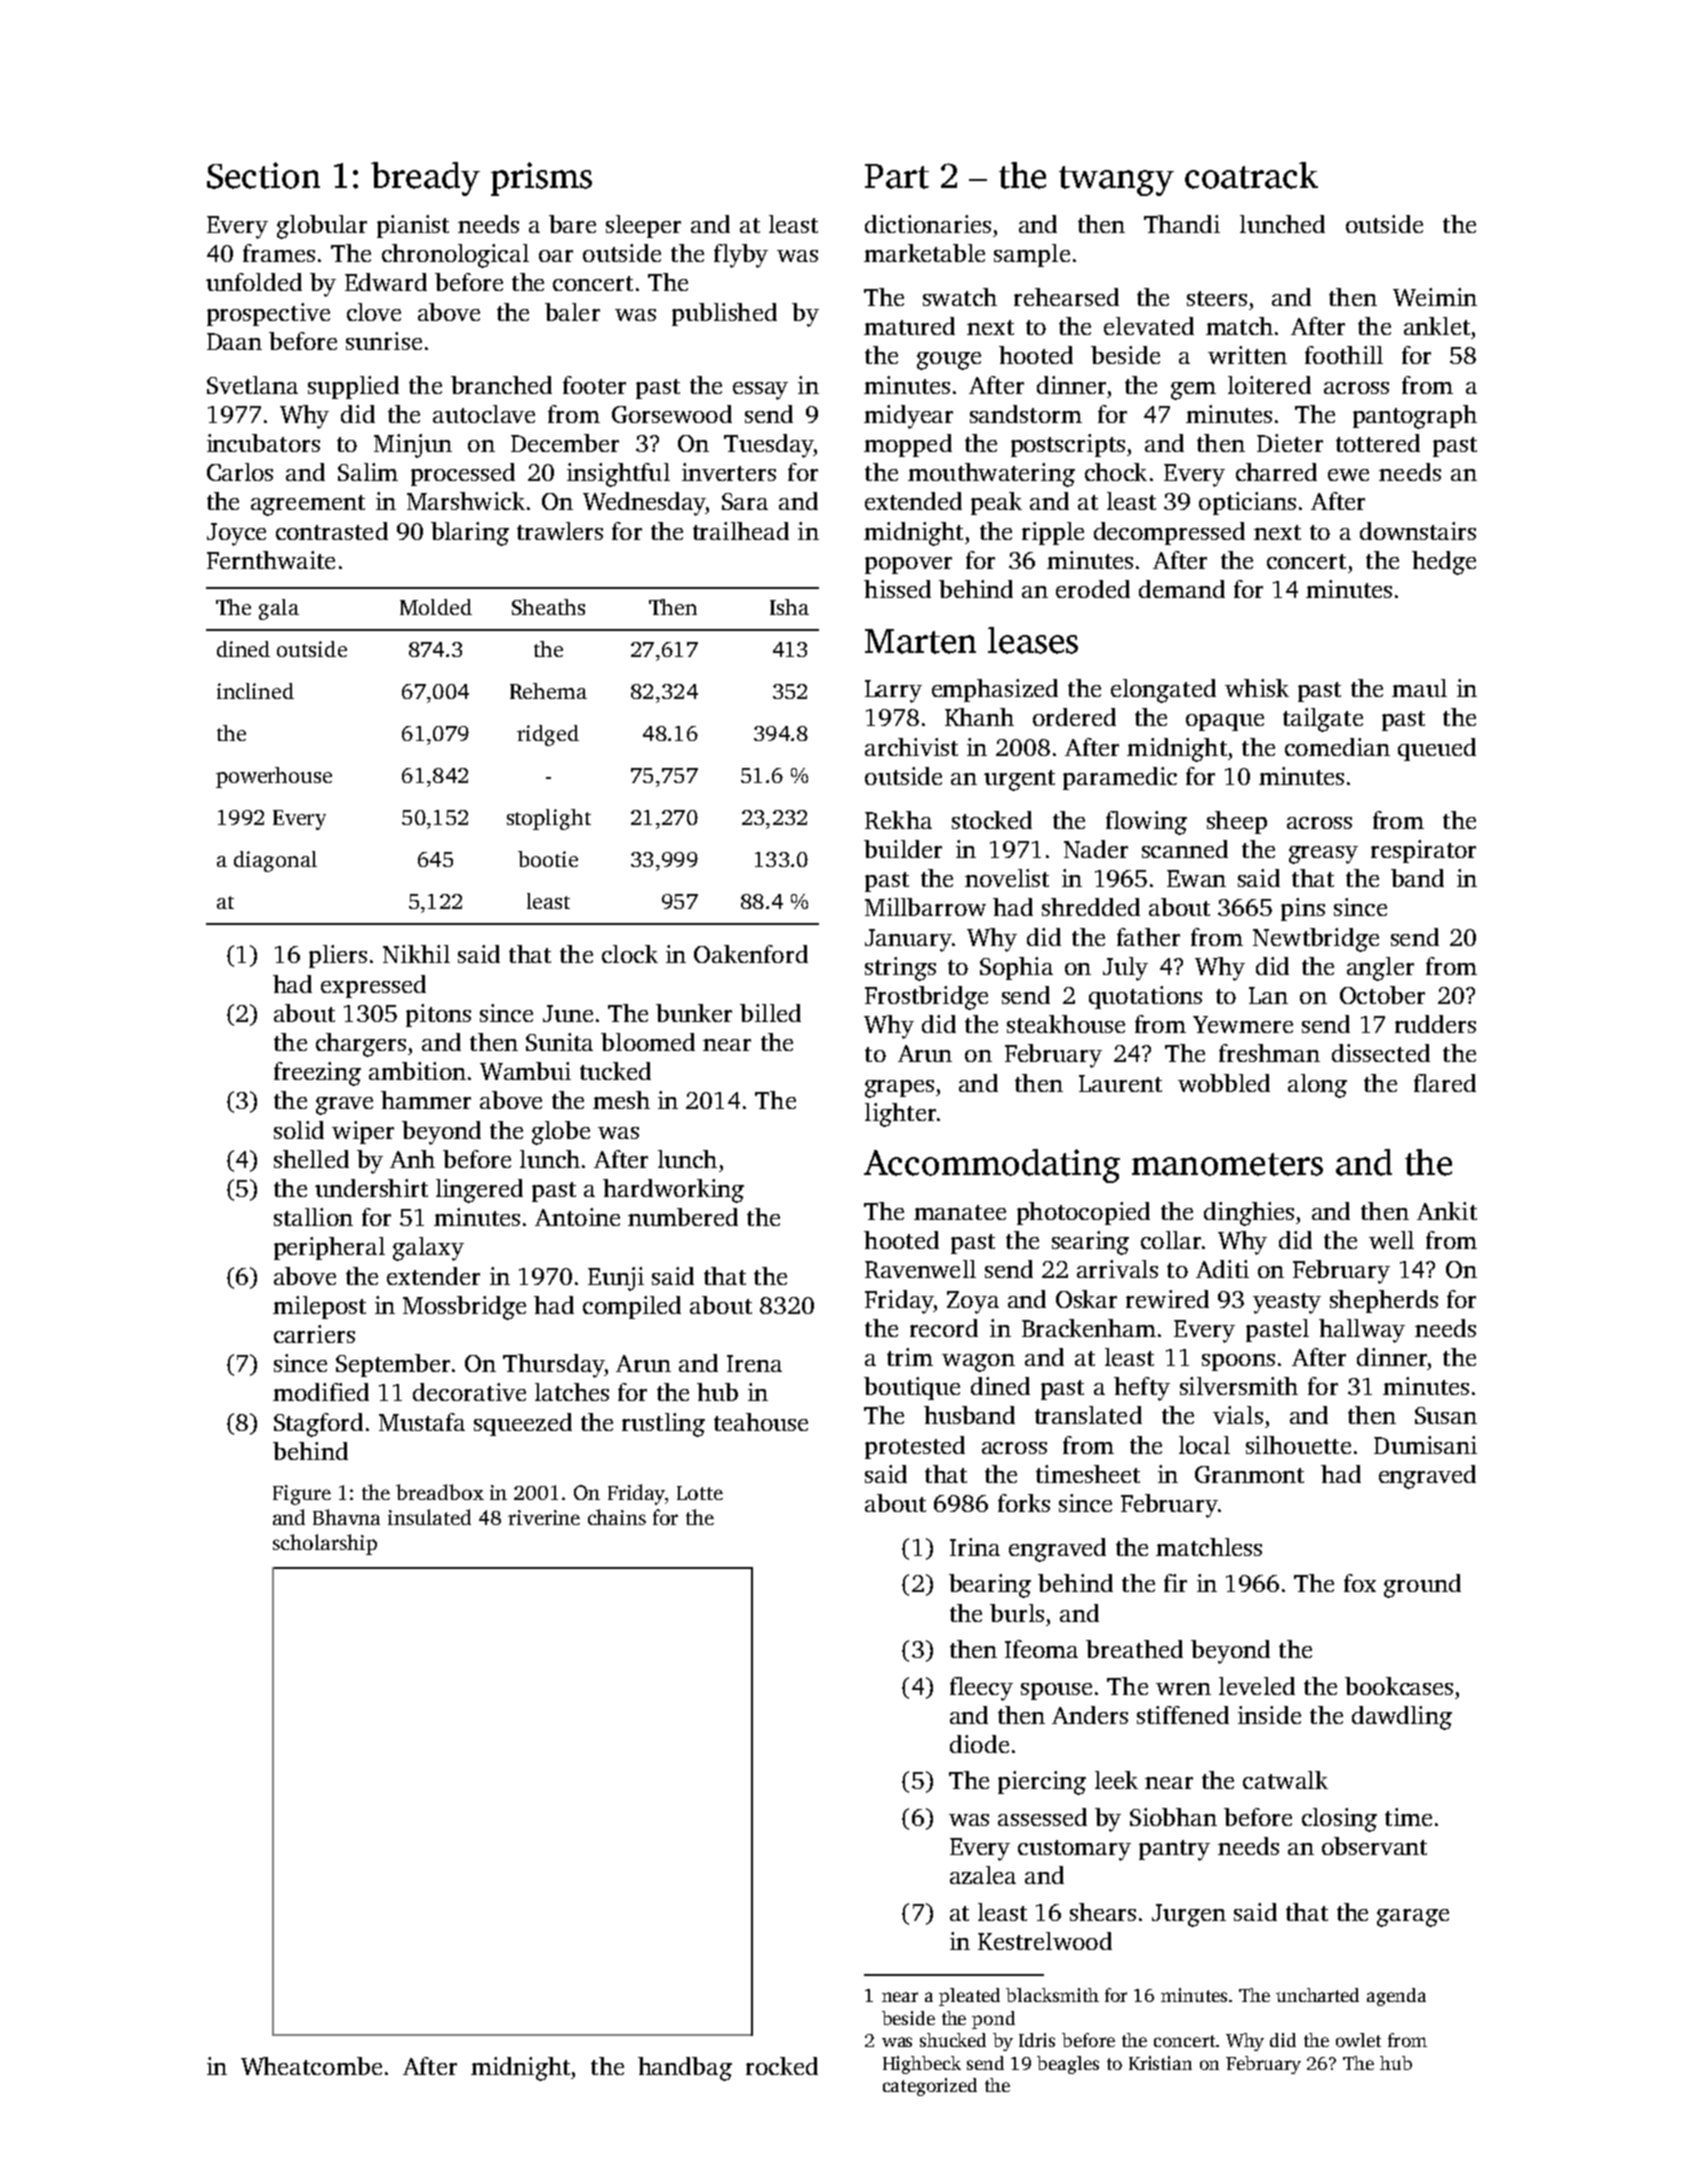 This screenshot has height=2178, width=1683. What do you see at coordinates (553, 1366) in the screenshot?
I see `Thursday` at bounding box center [553, 1366].
